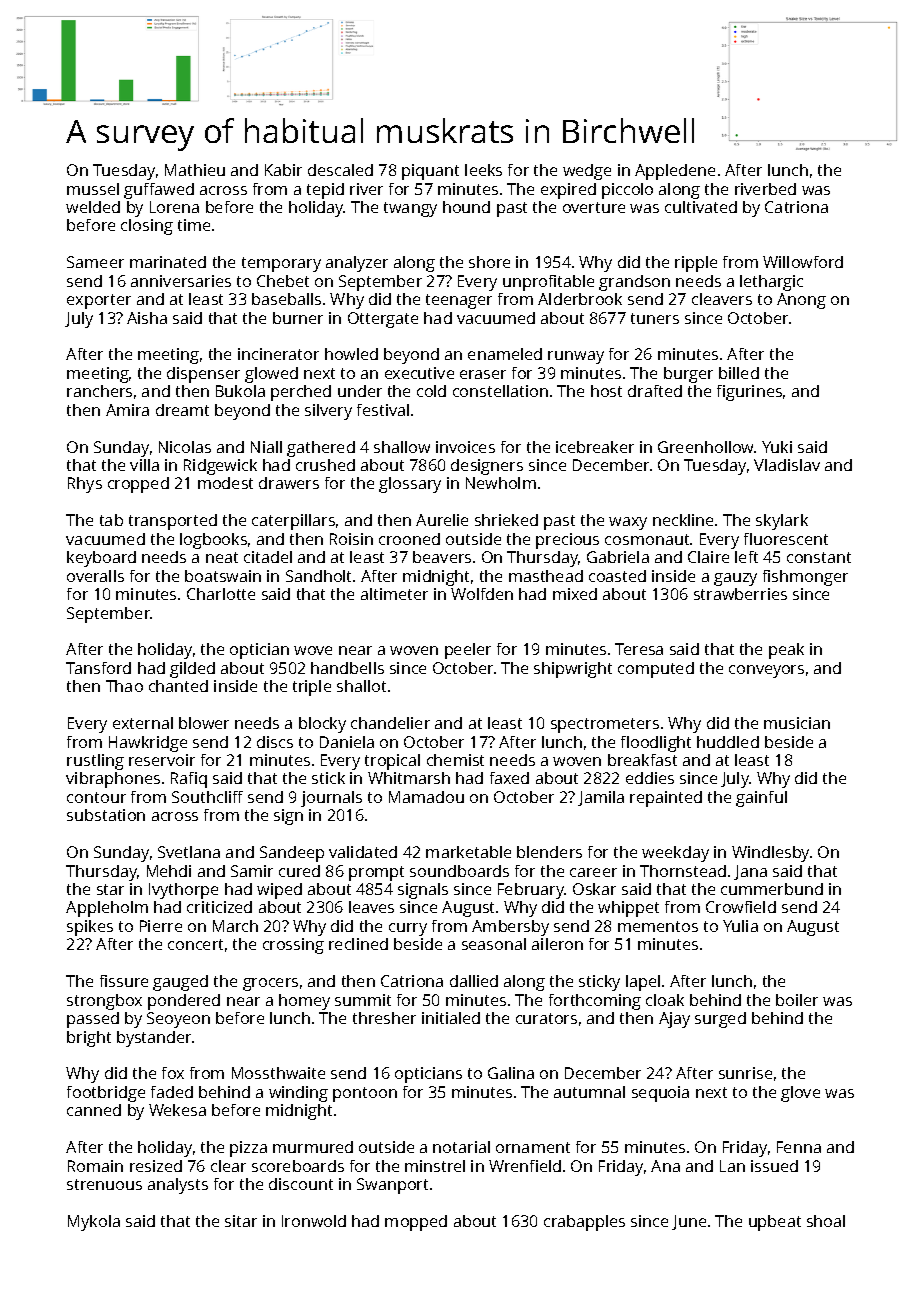 The image size is (924, 1308). What do you see at coordinates (510, 928) in the document?
I see `Ambersby` at bounding box center [510, 928].
